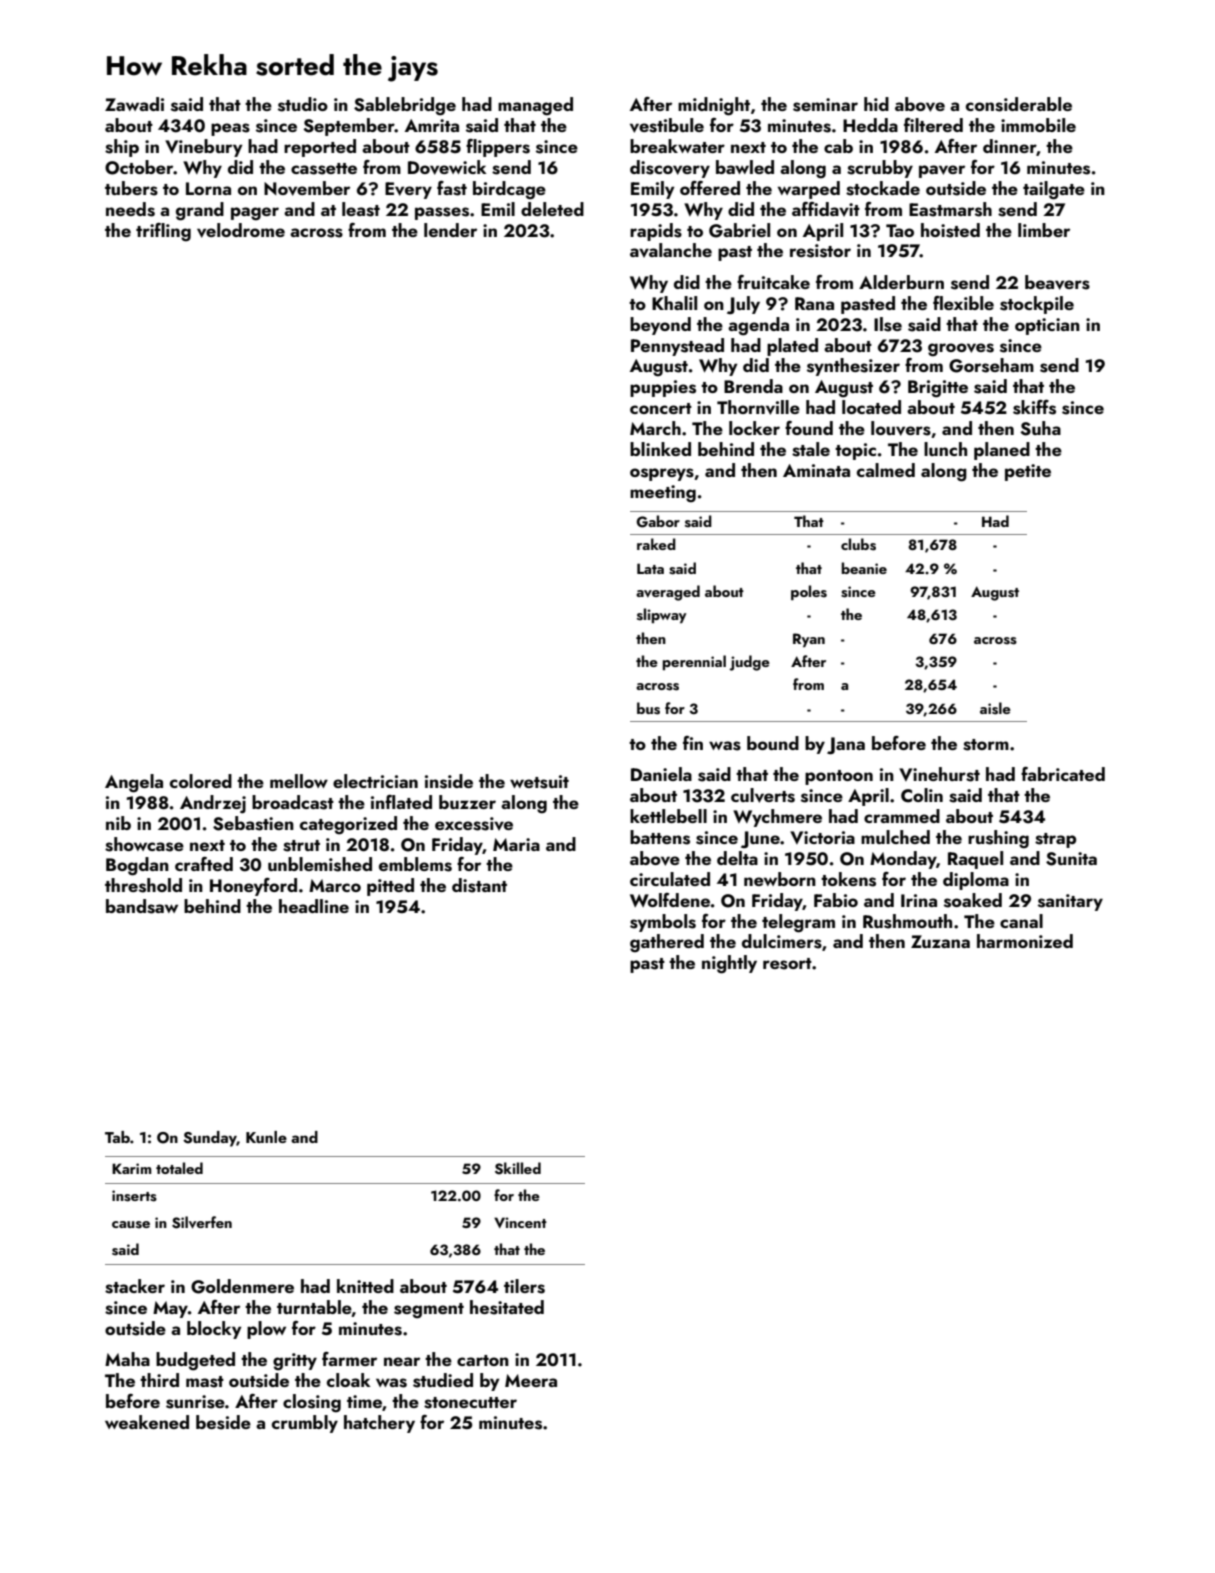 This page has height=1573, width=1215. What do you see at coordinates (820, 251) in the page?
I see `resistor` at bounding box center [820, 251].
